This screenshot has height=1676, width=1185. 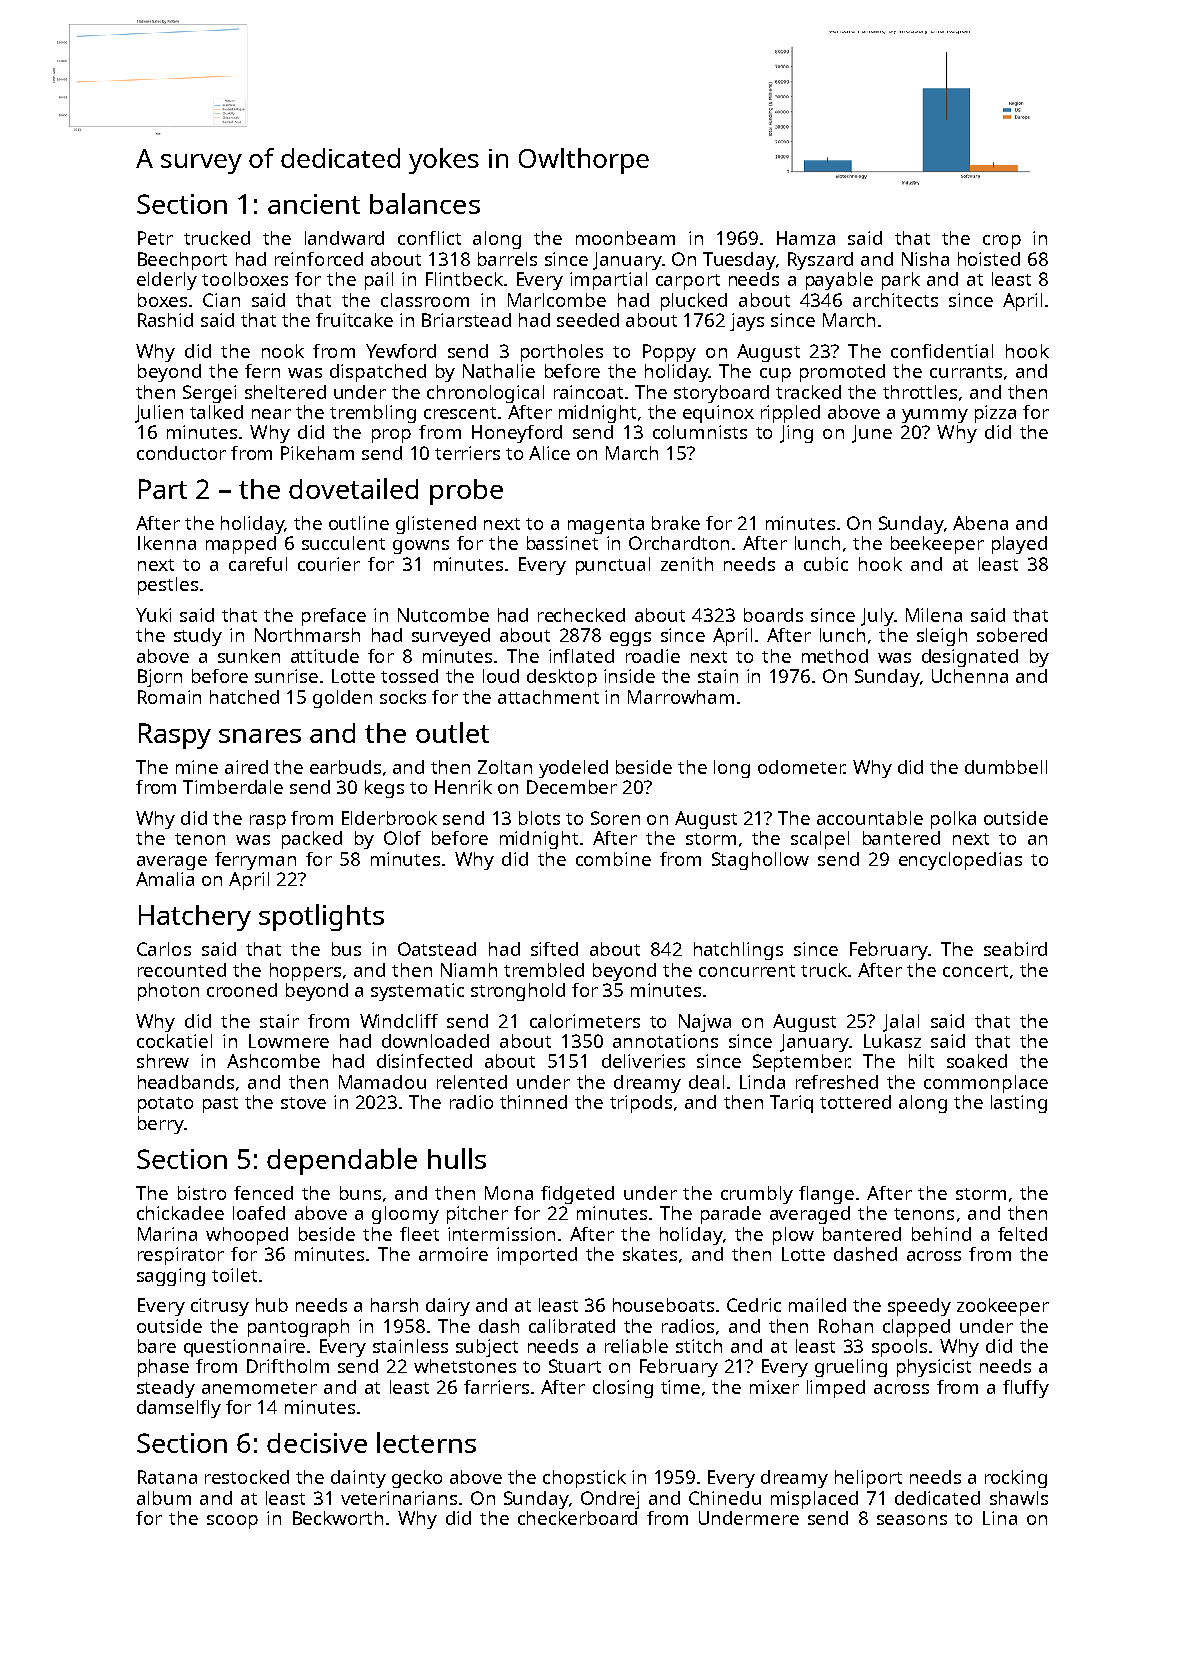 I want to click on packed, so click(x=312, y=840).
